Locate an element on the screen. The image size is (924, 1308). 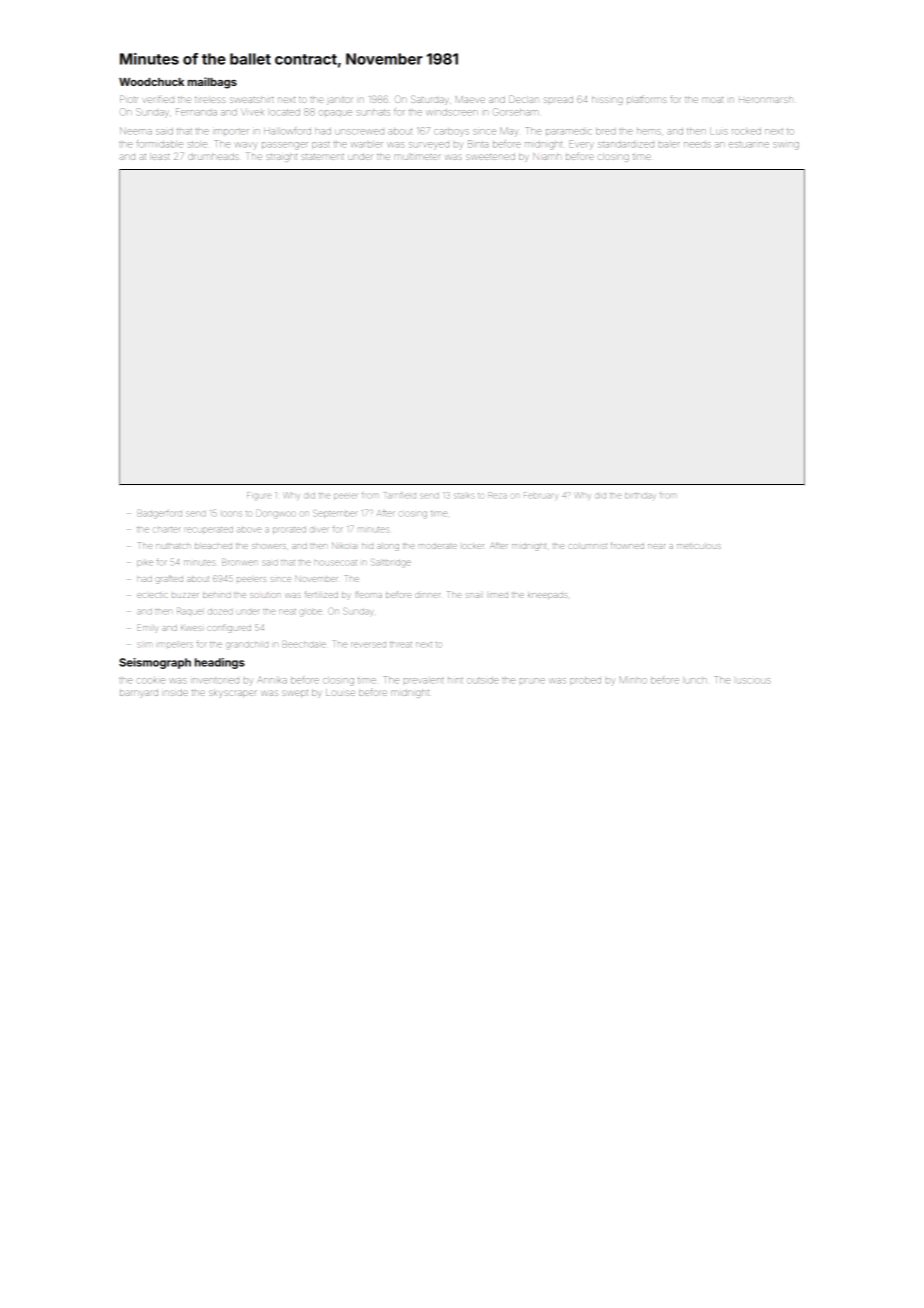
birthday is located at coordinates (640, 496).
